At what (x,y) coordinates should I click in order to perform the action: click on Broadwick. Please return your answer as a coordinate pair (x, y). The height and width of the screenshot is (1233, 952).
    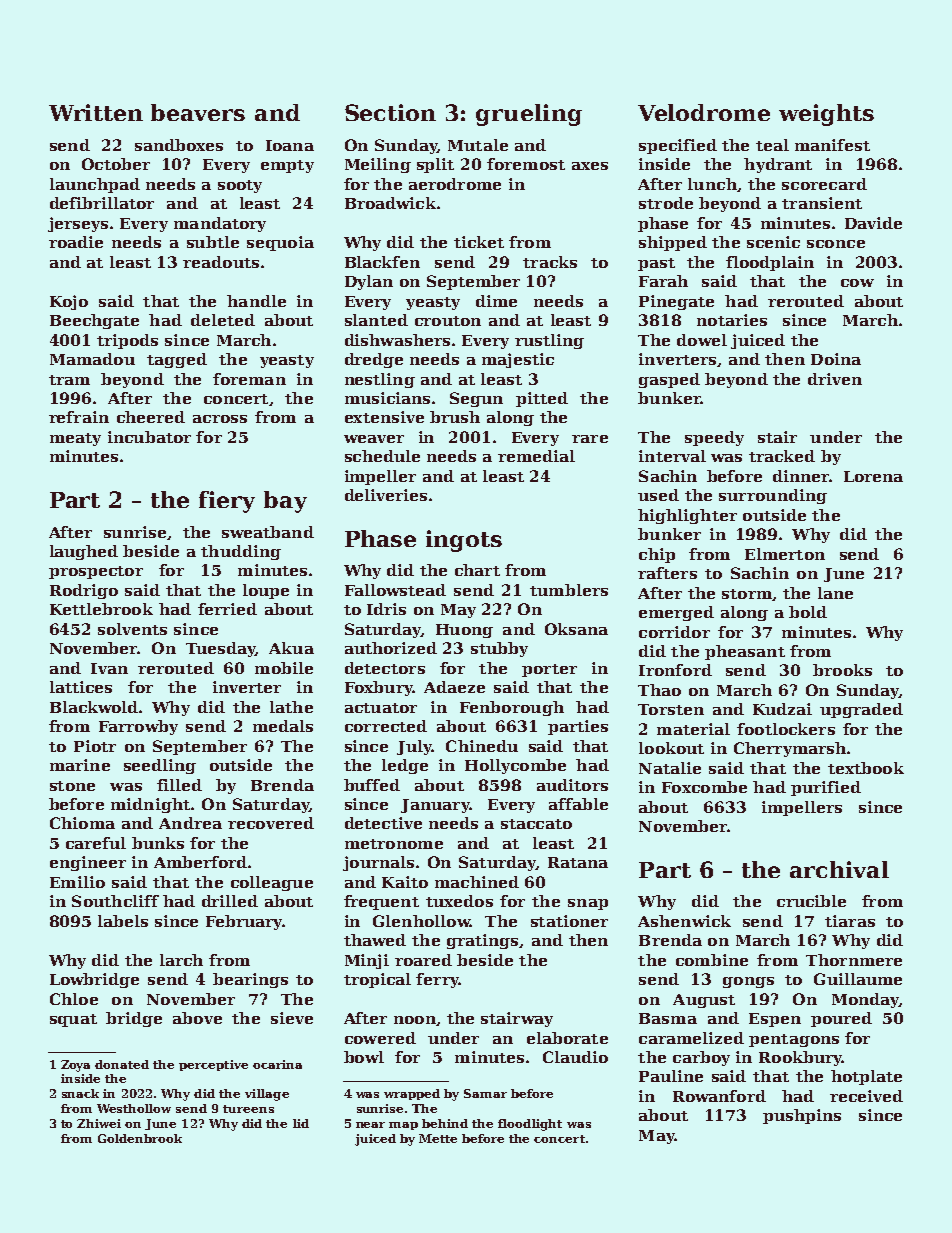
    Looking at the image, I should click on (390, 203).
